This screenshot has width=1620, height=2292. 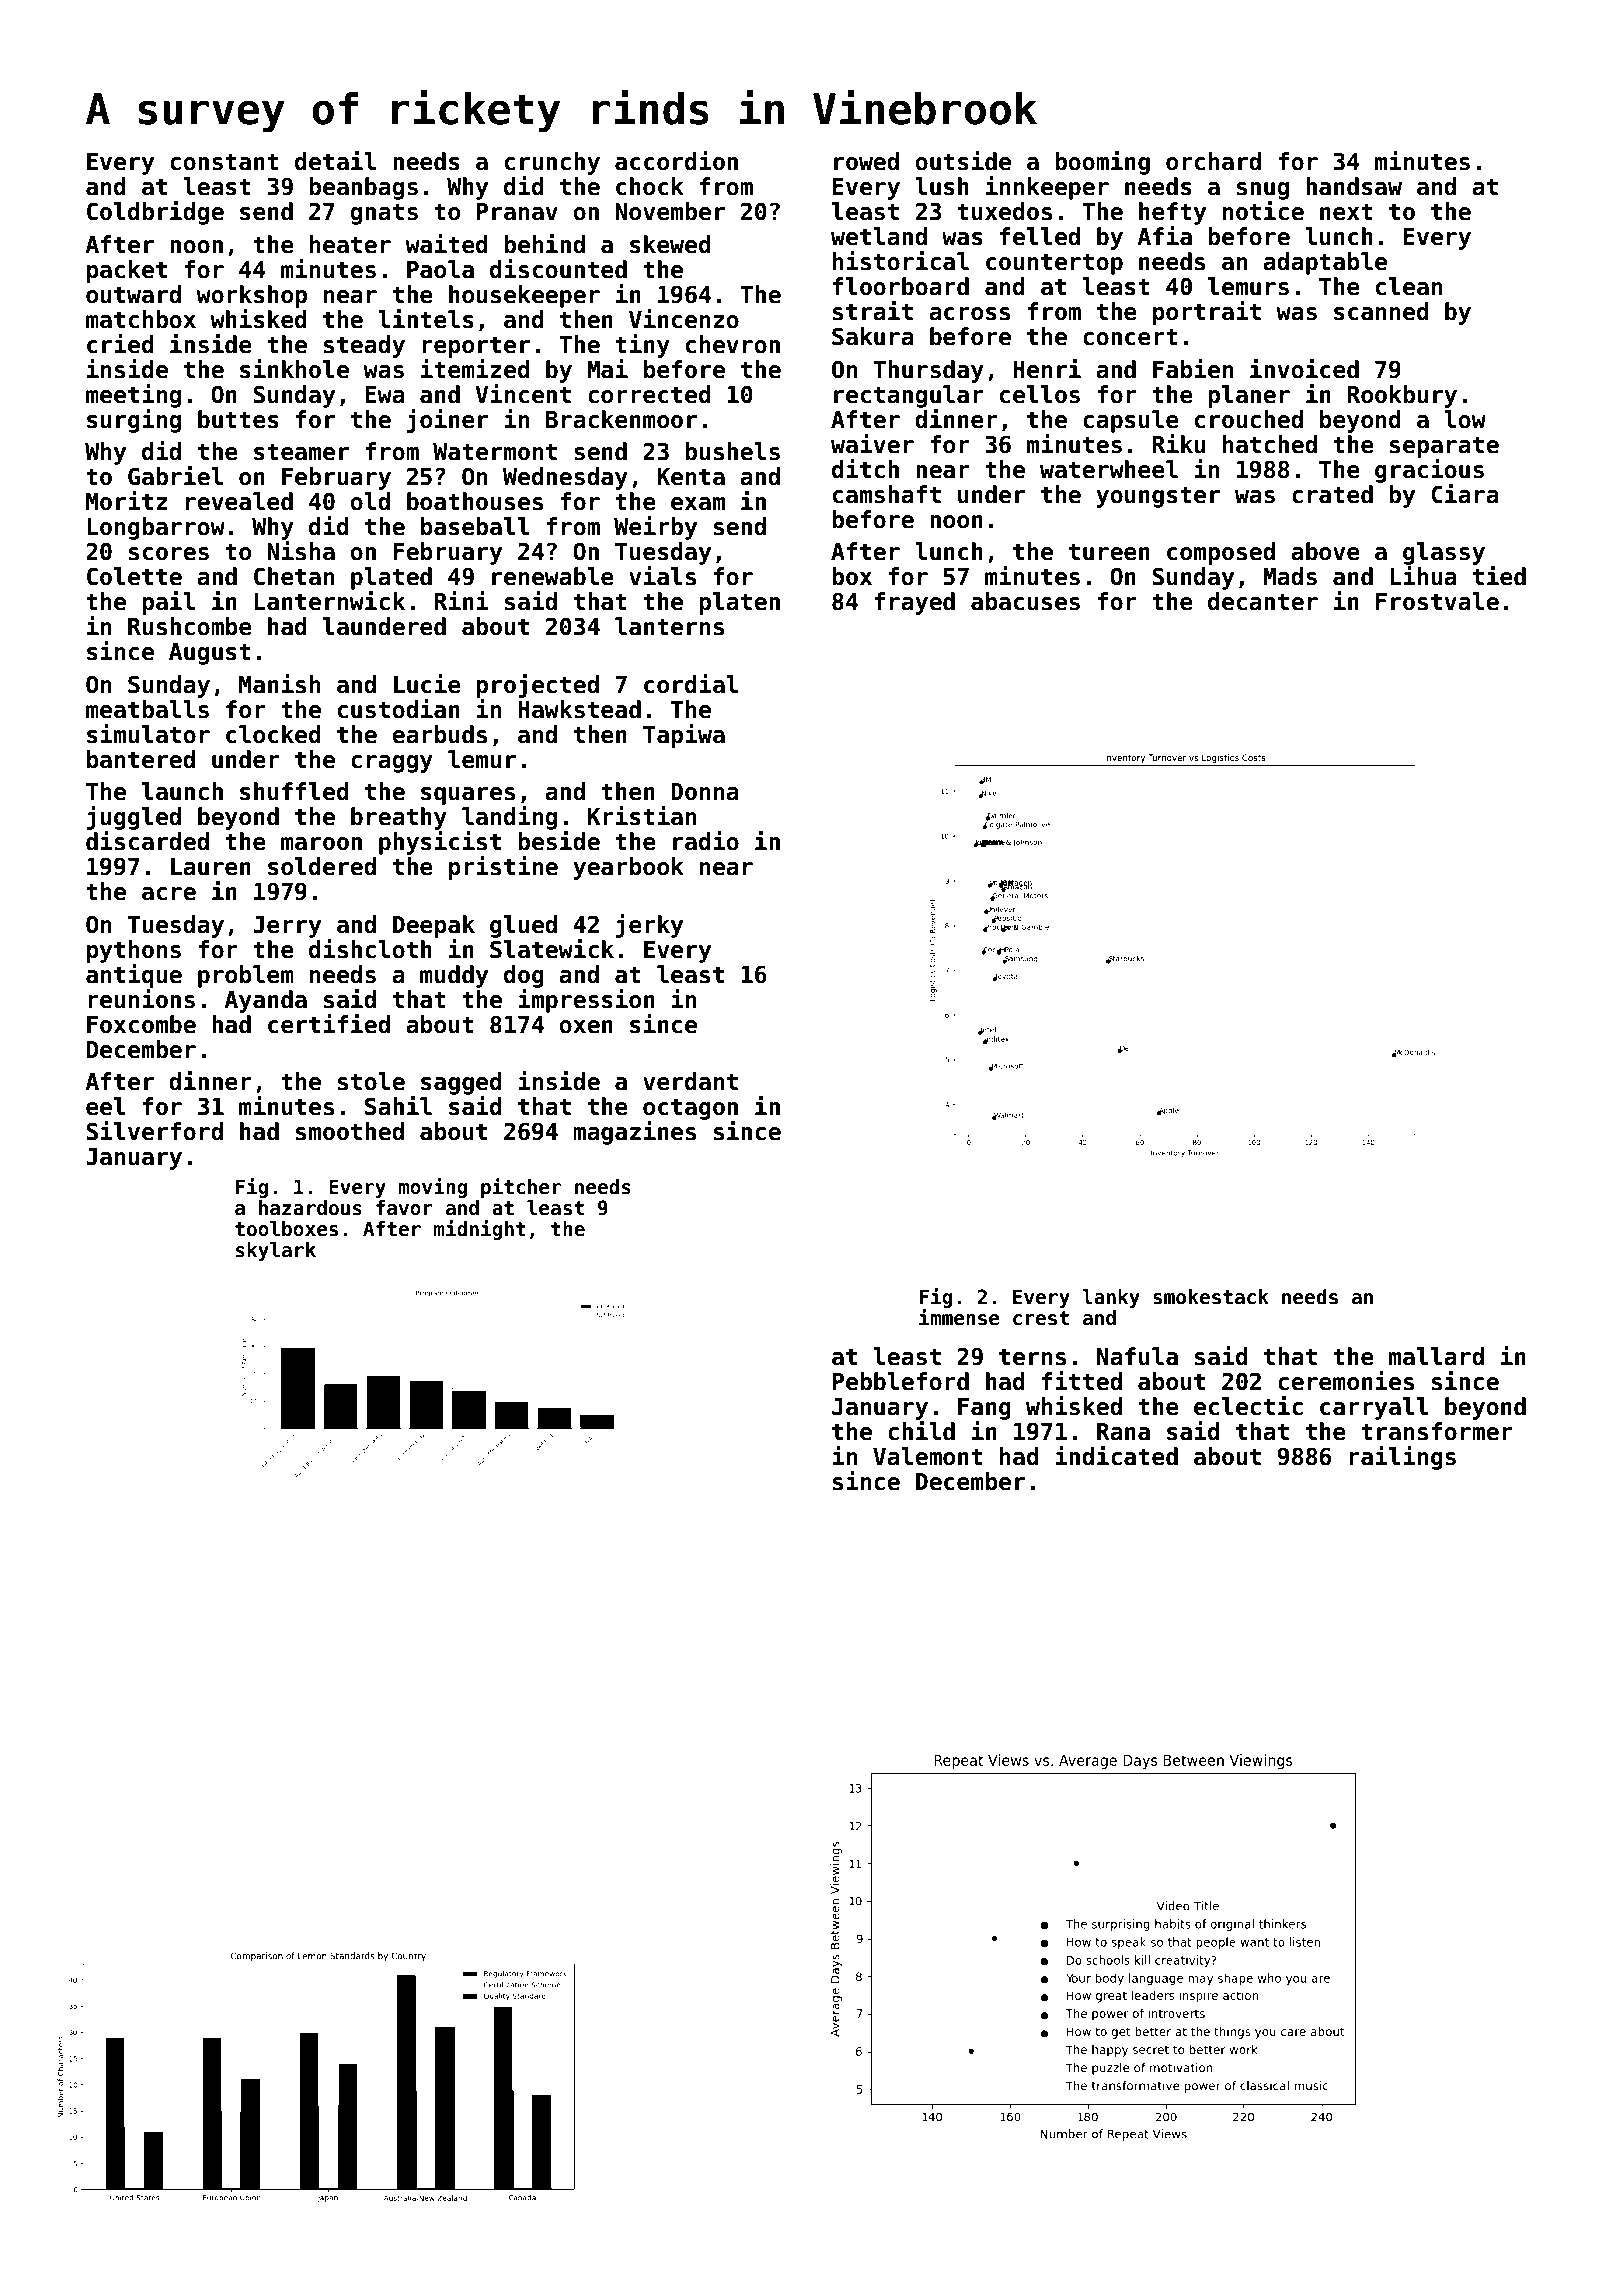 I want to click on lanky, so click(x=1111, y=1298).
